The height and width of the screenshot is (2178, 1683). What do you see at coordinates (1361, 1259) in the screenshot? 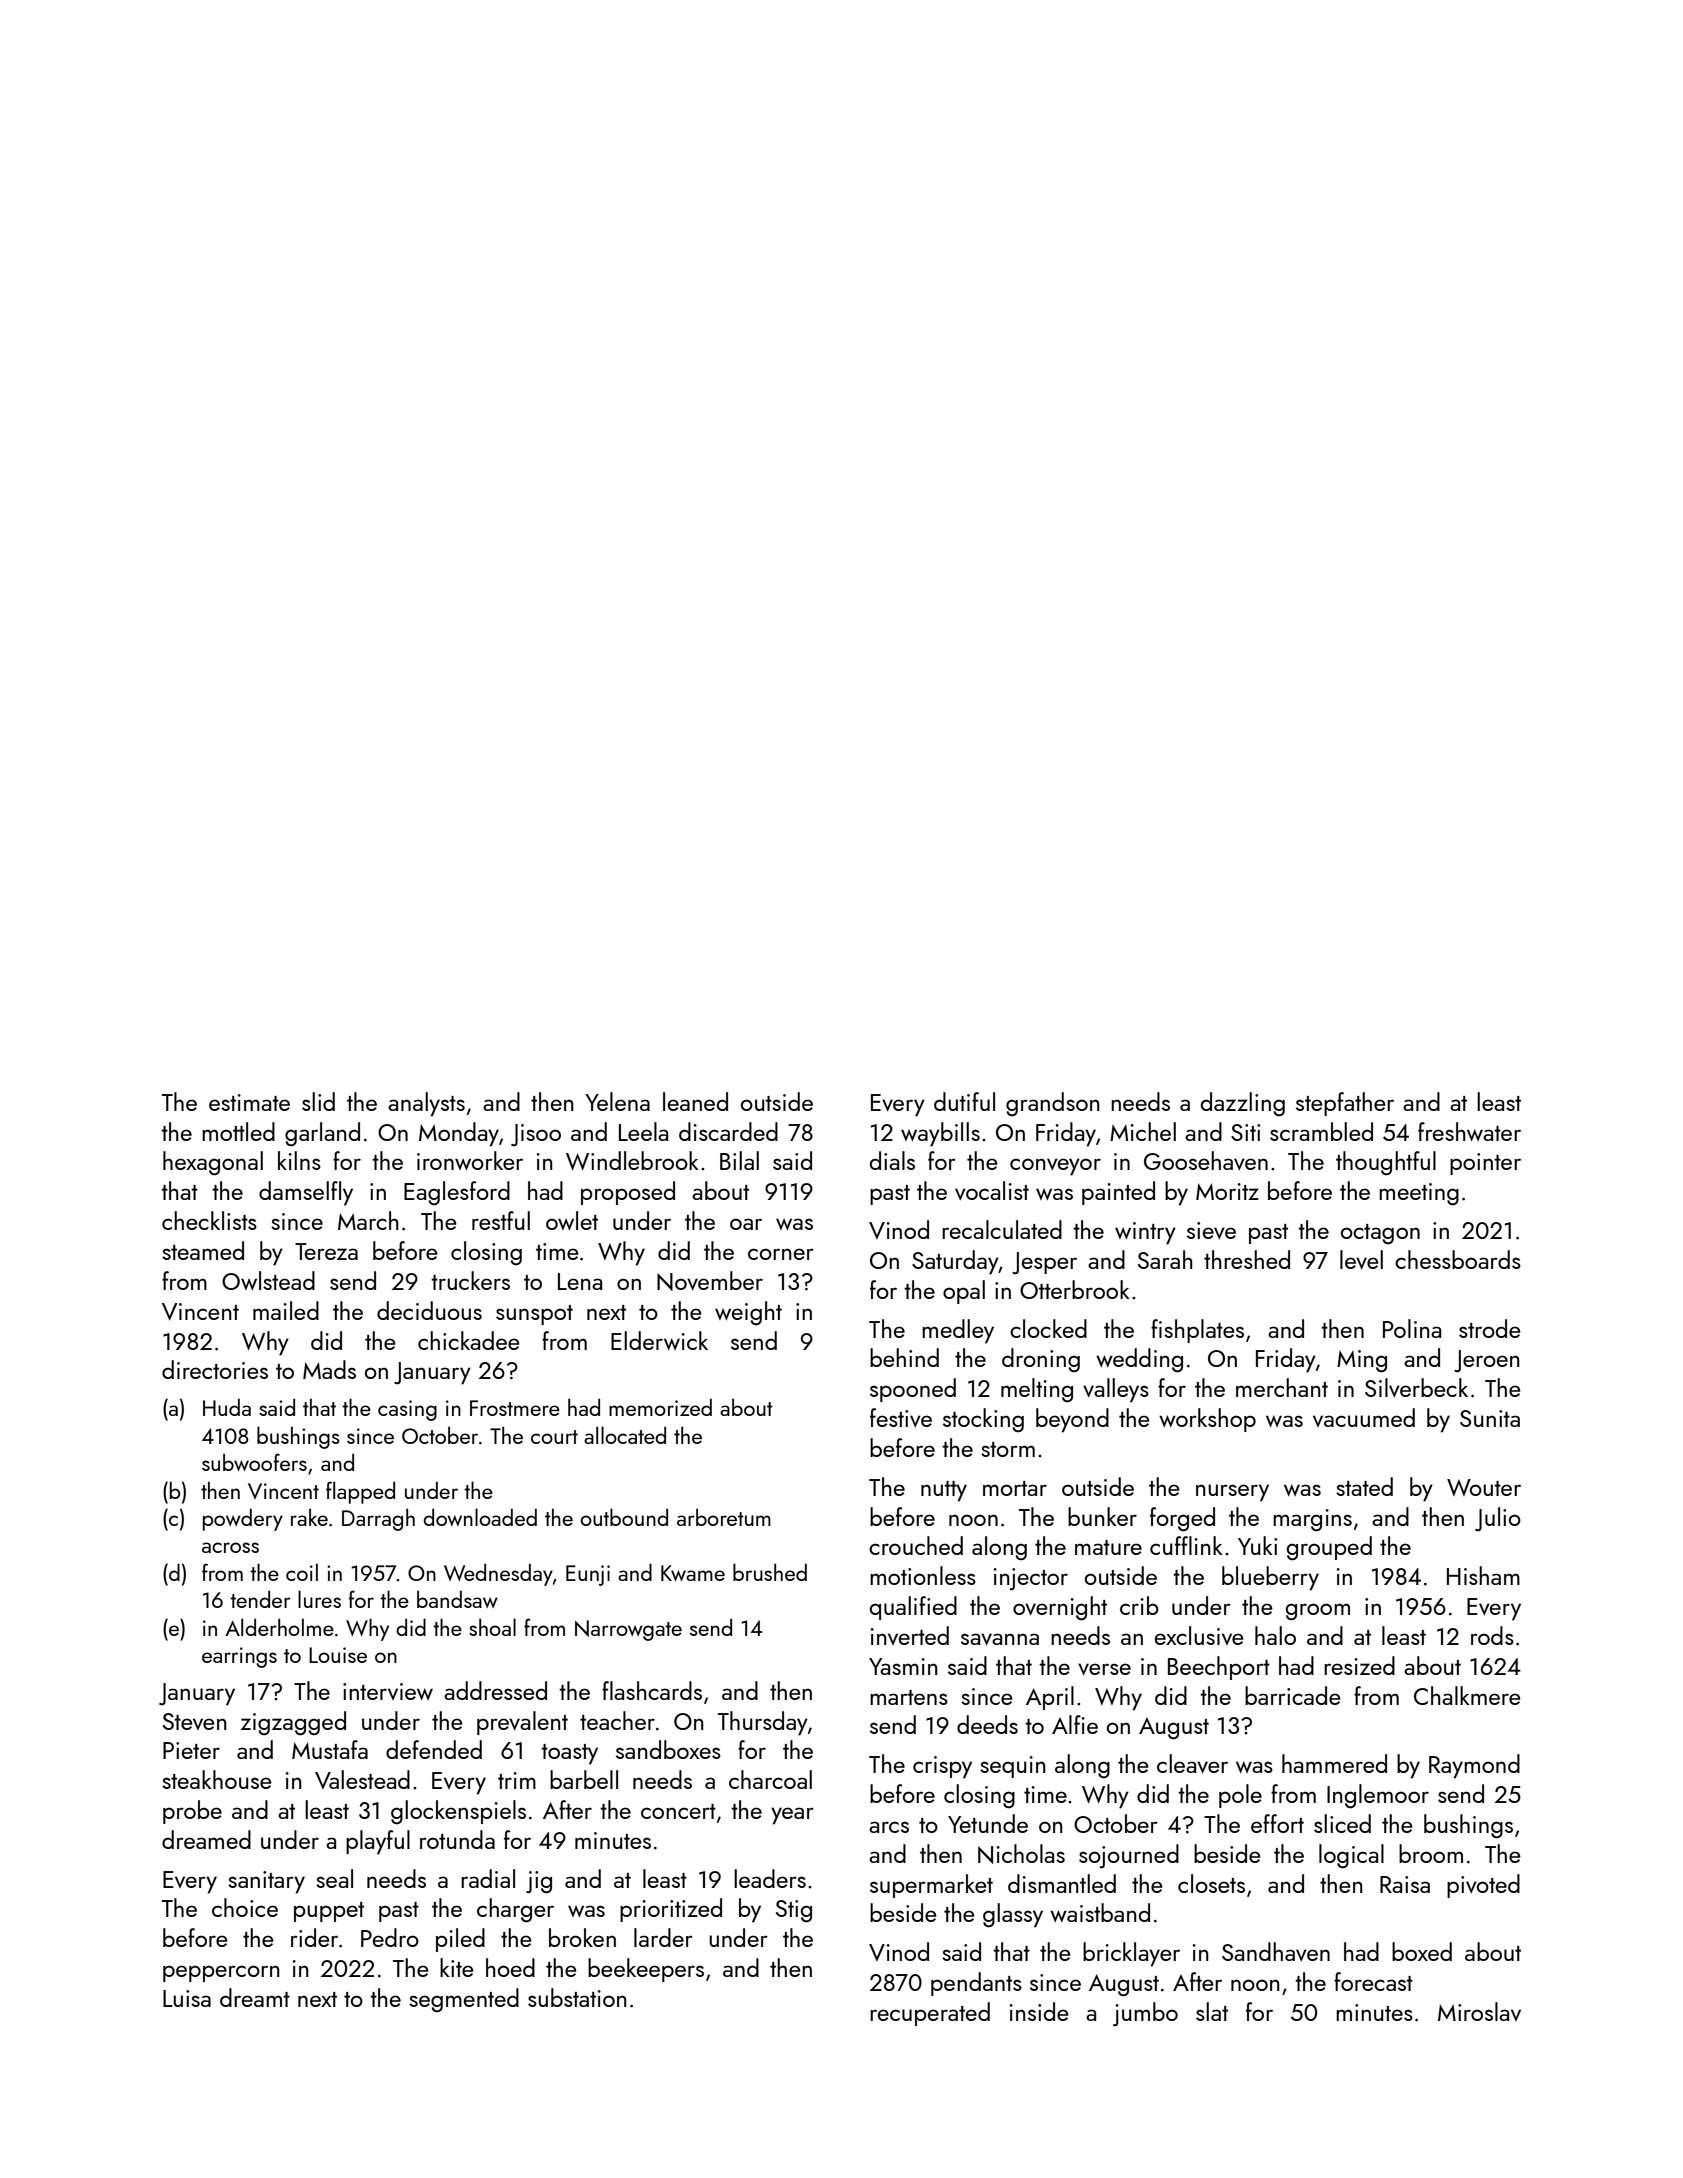
I see `level` at bounding box center [1361, 1259].
